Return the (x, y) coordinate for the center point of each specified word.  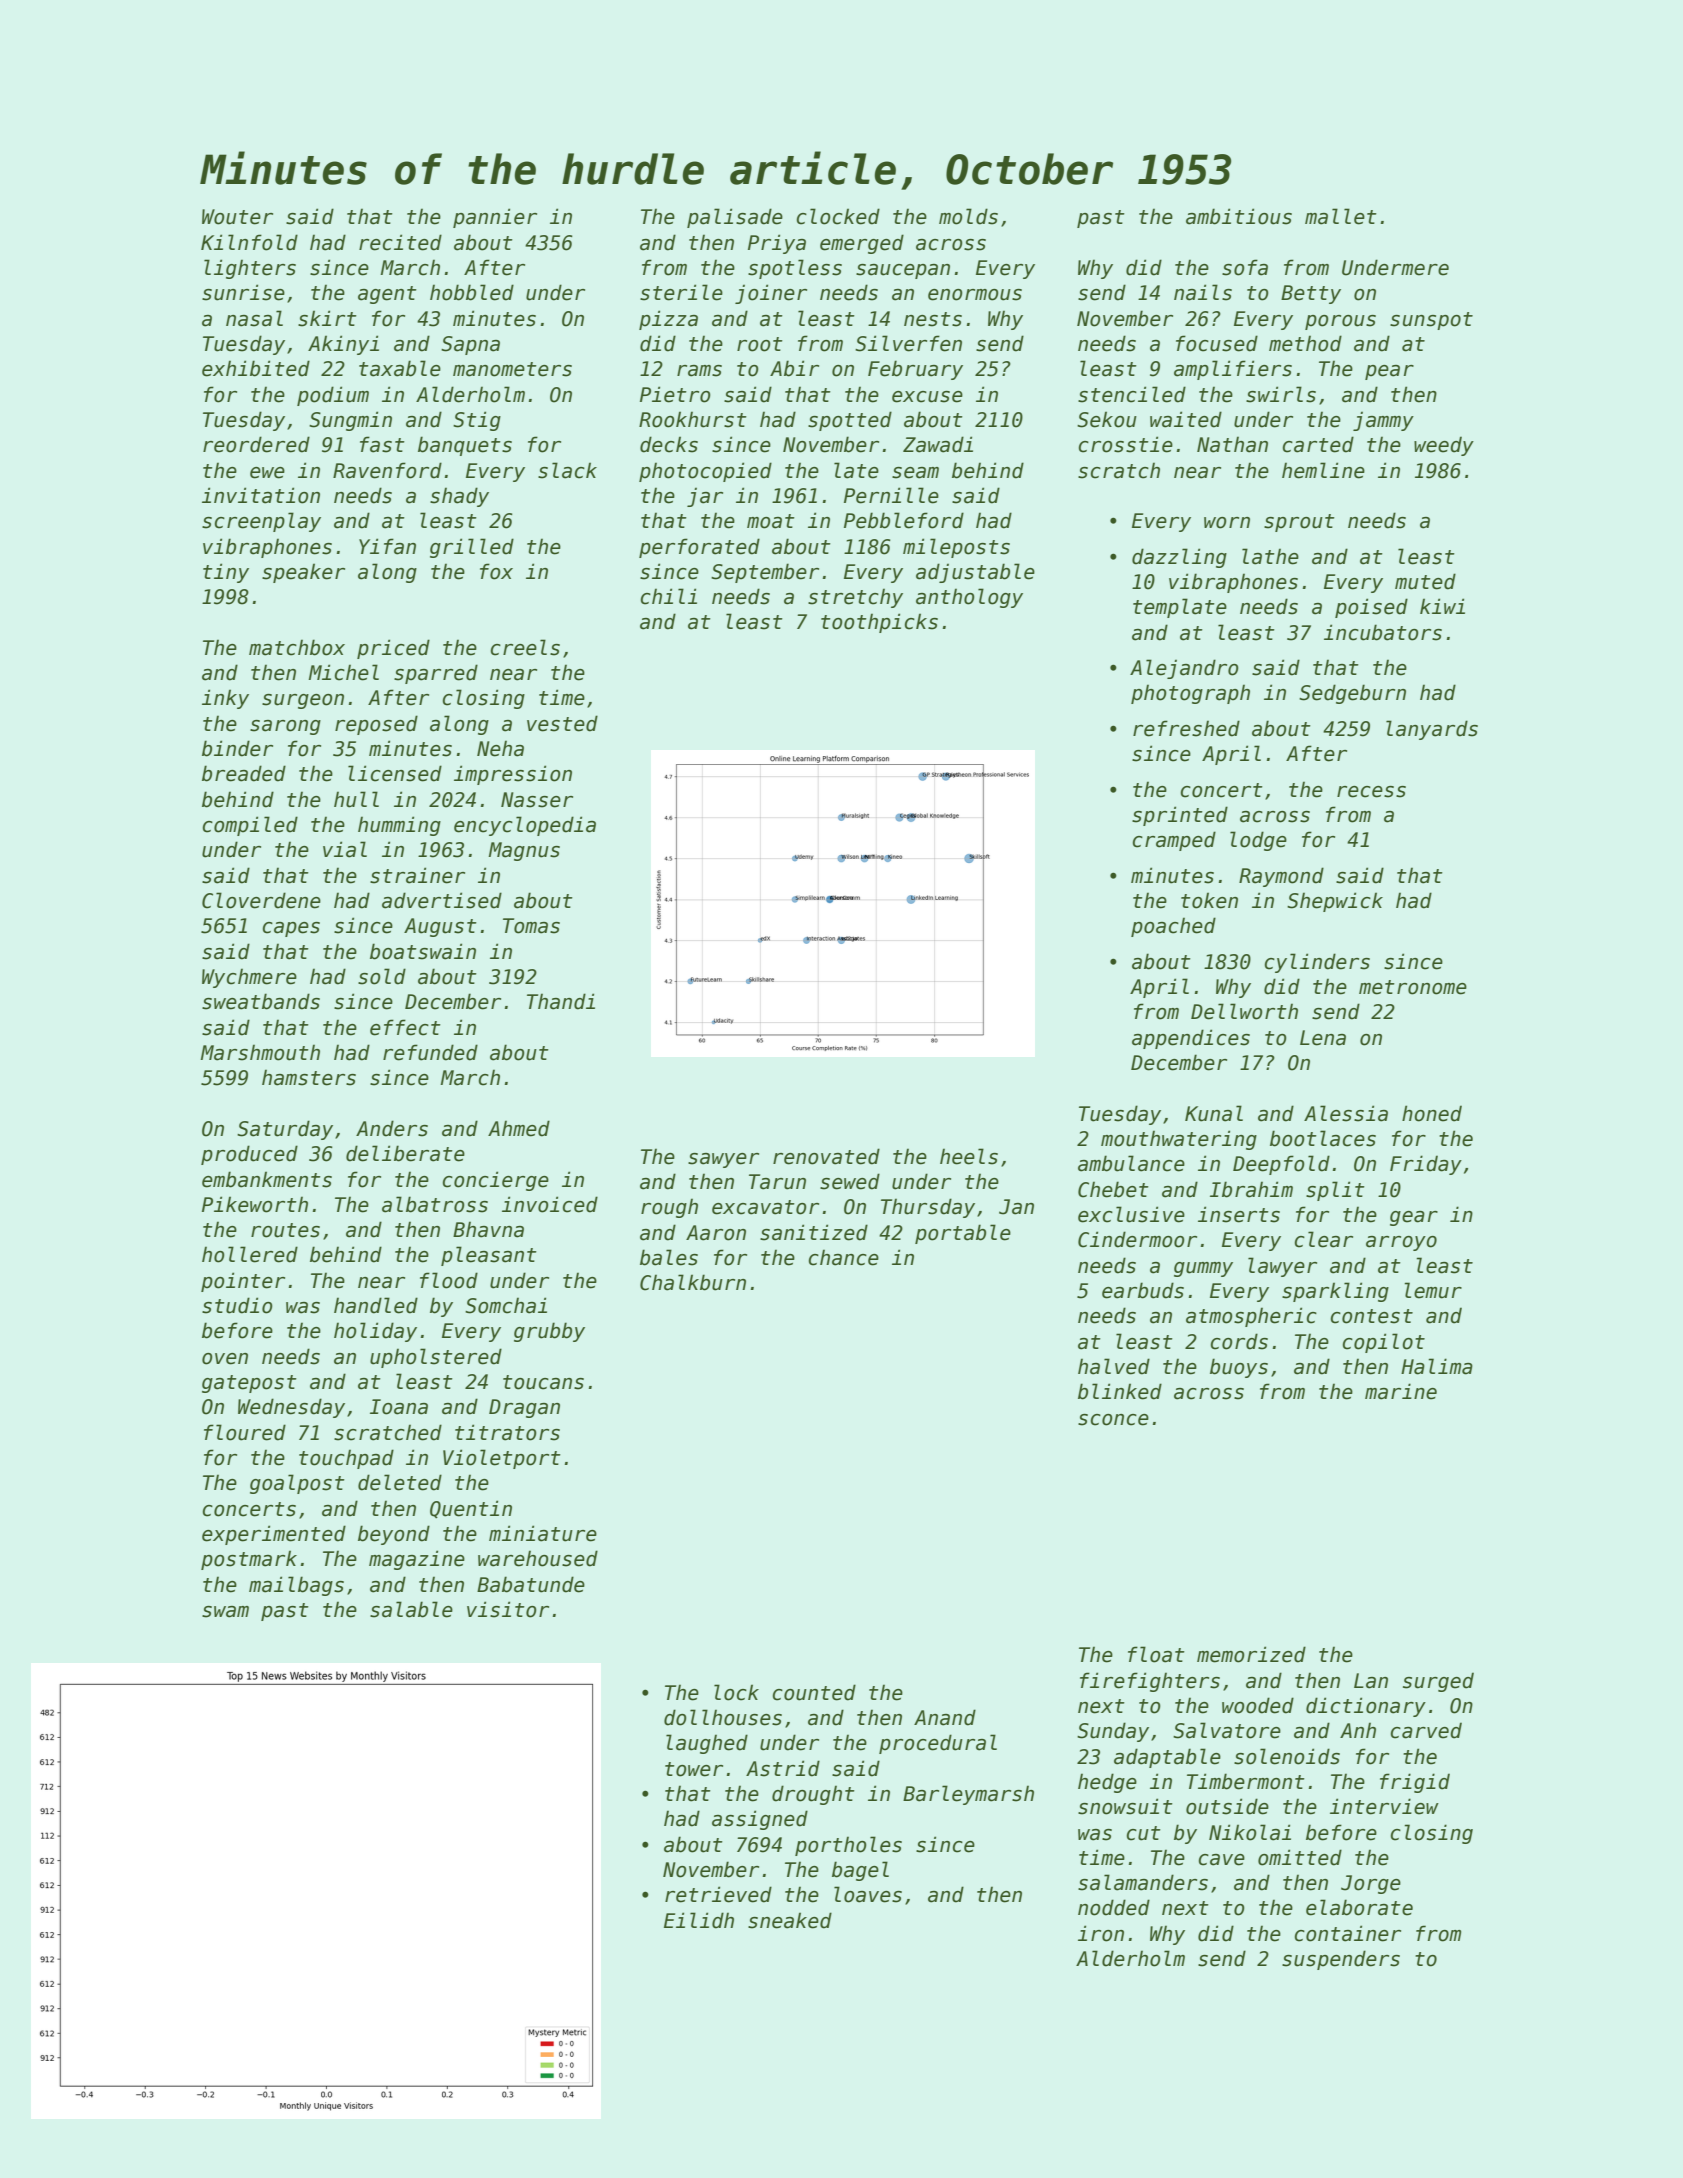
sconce (1113, 1420)
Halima (1437, 1366)
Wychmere (249, 978)
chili (669, 596)
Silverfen (908, 343)
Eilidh (699, 1920)
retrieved (718, 1894)
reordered (256, 444)
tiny (226, 573)
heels (969, 1156)
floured (245, 1432)
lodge (1258, 841)
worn (1227, 523)
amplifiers (1233, 370)
